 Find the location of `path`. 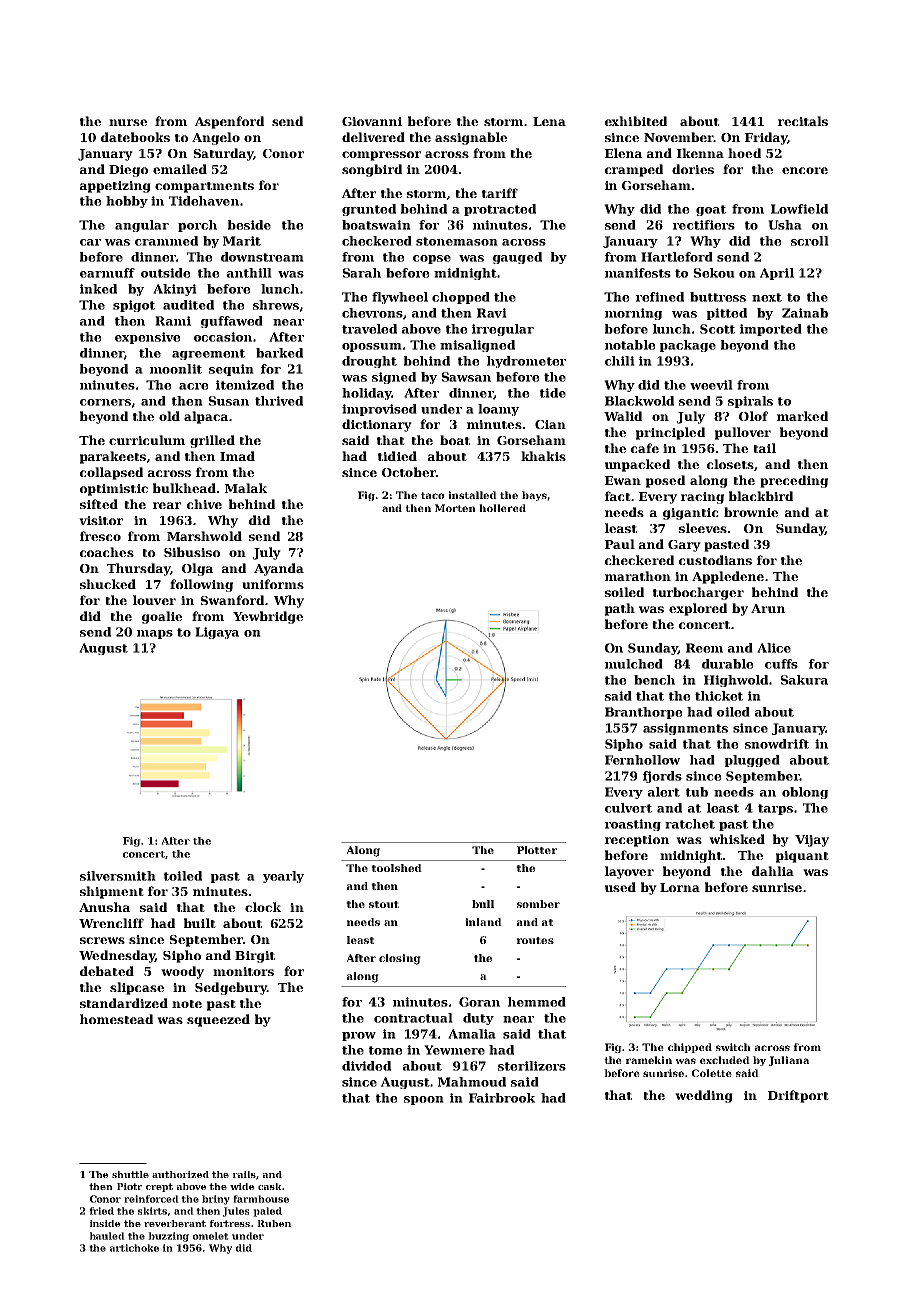

path is located at coordinates (620, 609).
